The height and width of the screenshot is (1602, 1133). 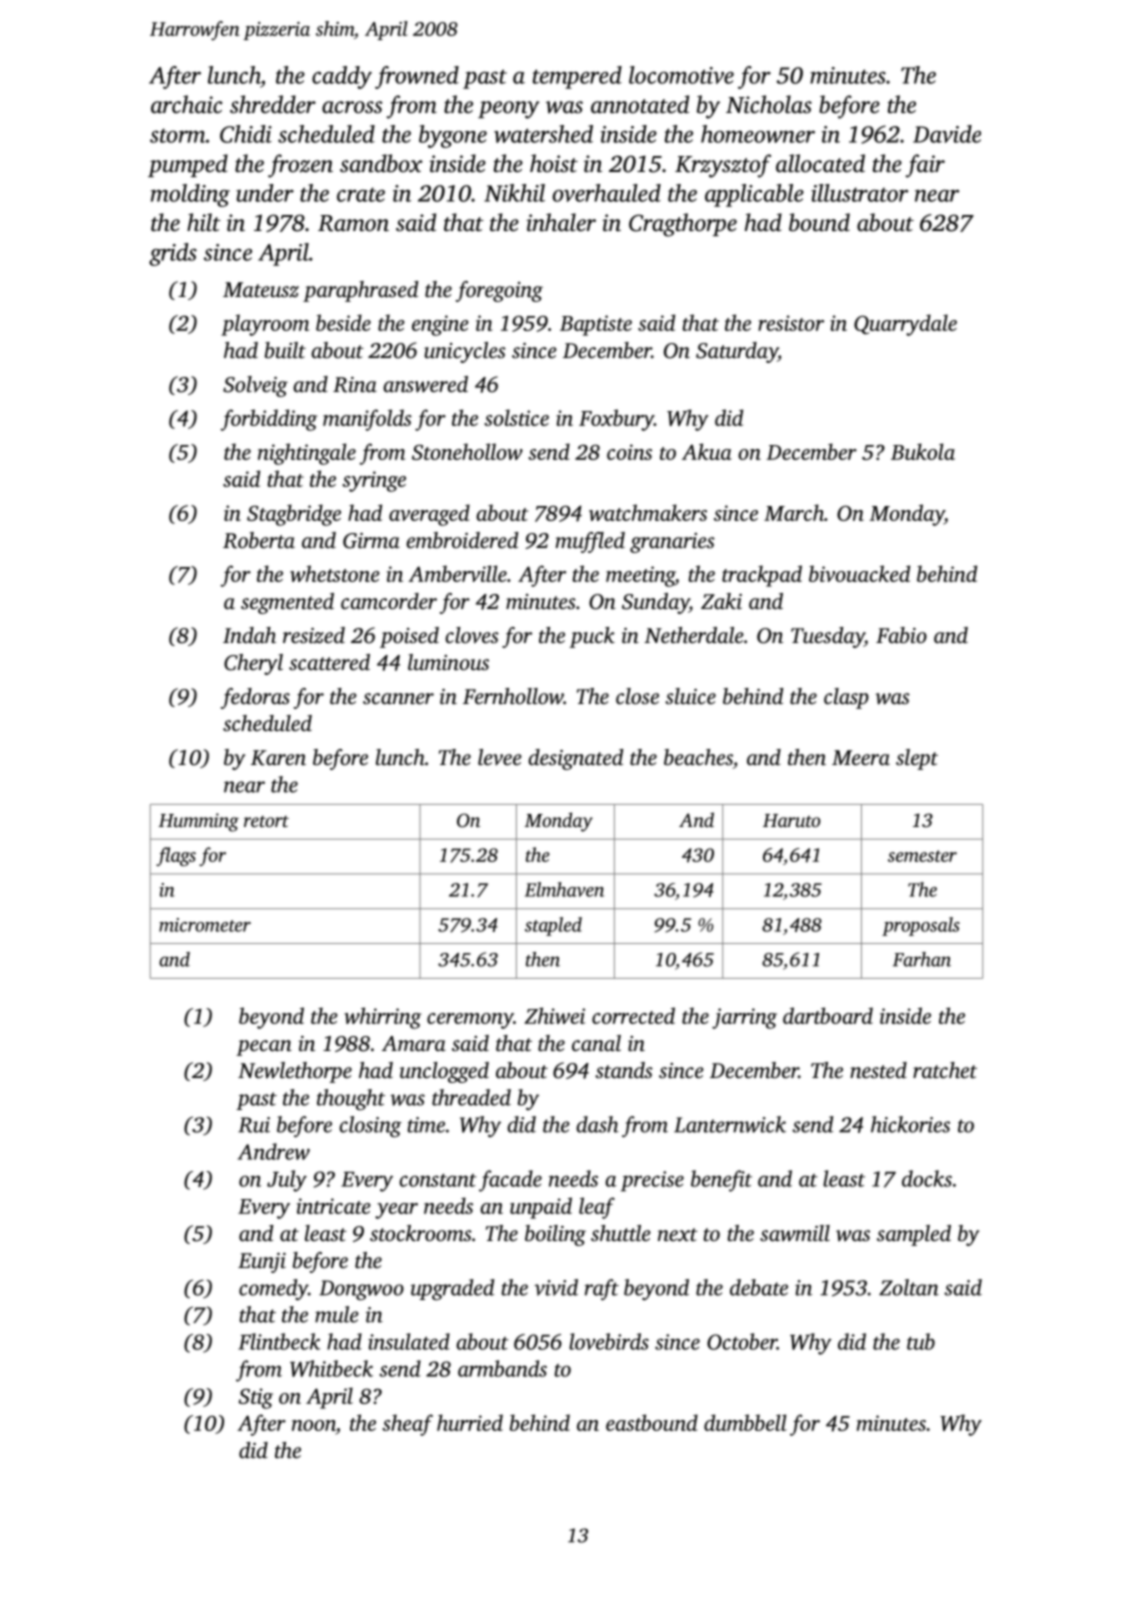 I want to click on hurried, so click(x=470, y=1422).
